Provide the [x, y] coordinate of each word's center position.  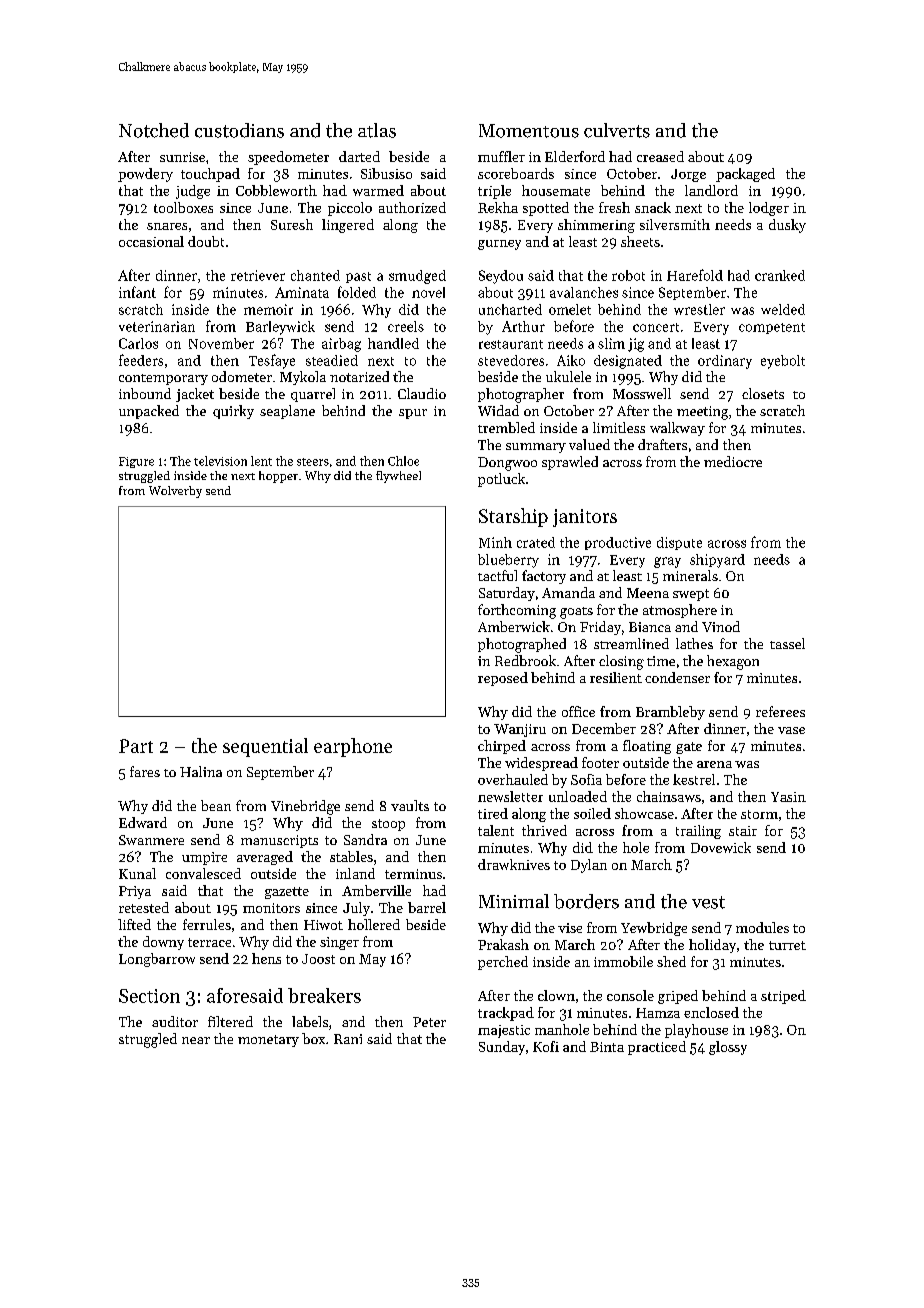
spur [413, 414]
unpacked [149, 412]
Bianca [650, 627]
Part [136, 746]
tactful [497, 575]
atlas [377, 130]
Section [149, 996]
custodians [239, 130]
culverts [617, 130]
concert [656, 327]
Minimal [514, 901]
